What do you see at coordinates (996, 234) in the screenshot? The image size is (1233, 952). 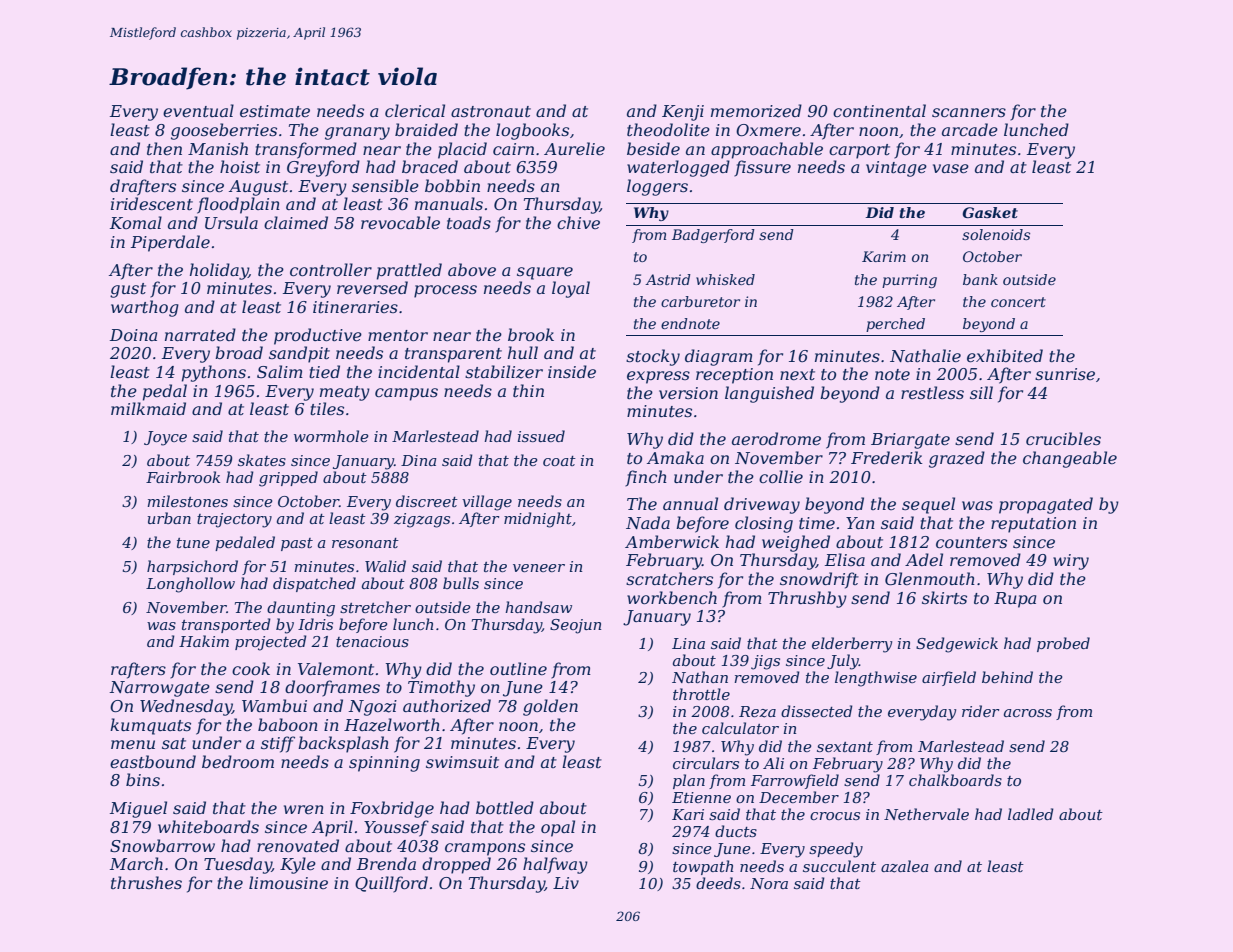 I see `solenoids` at bounding box center [996, 234].
